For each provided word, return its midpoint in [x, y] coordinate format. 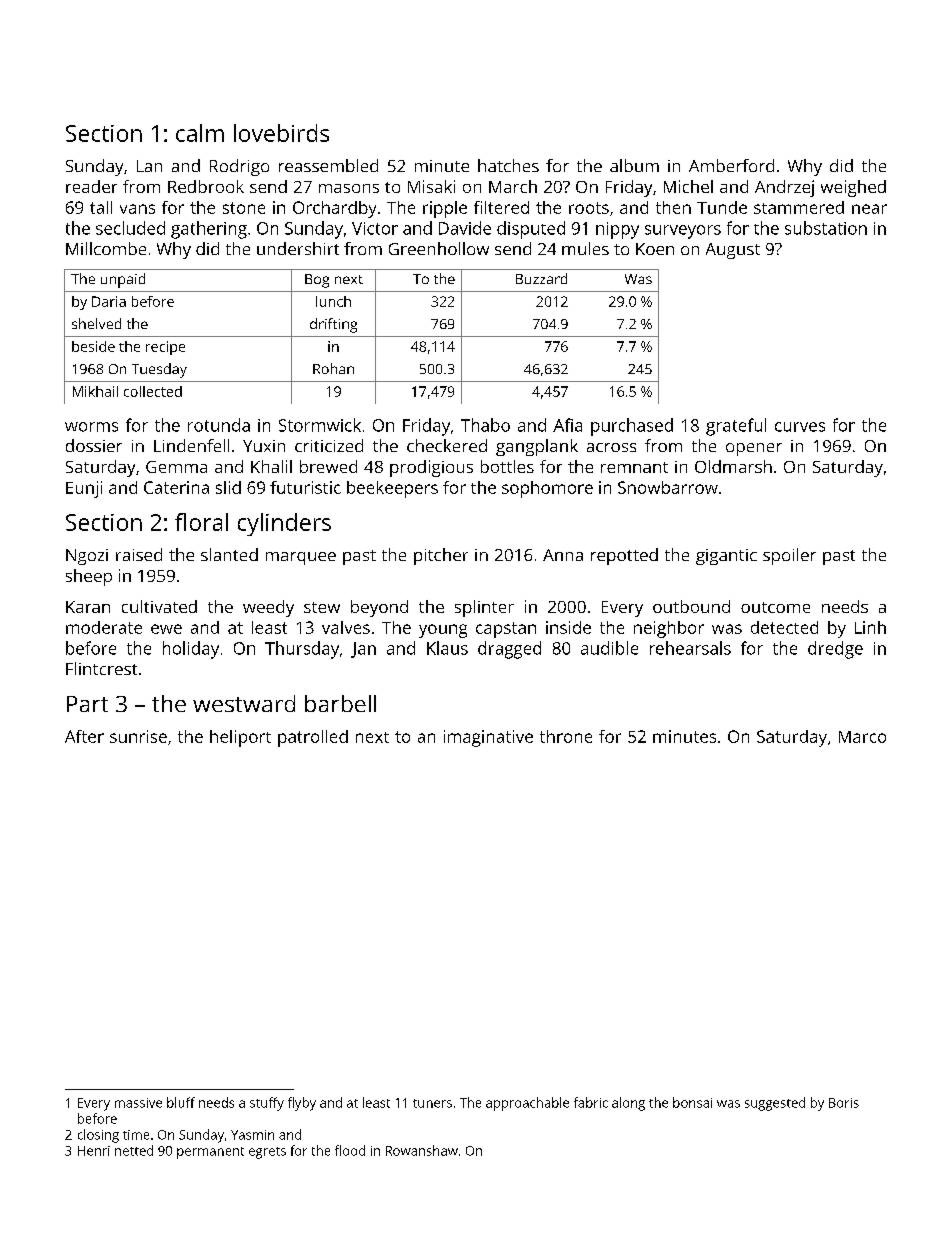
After [84, 736]
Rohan [333, 368]
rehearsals [690, 648]
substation [826, 228]
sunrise [138, 736]
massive [138, 1103]
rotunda [219, 425]
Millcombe [106, 248]
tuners [432, 1103]
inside [568, 627]
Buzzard [541, 278]
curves [800, 427]
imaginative [488, 738]
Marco [862, 737]
